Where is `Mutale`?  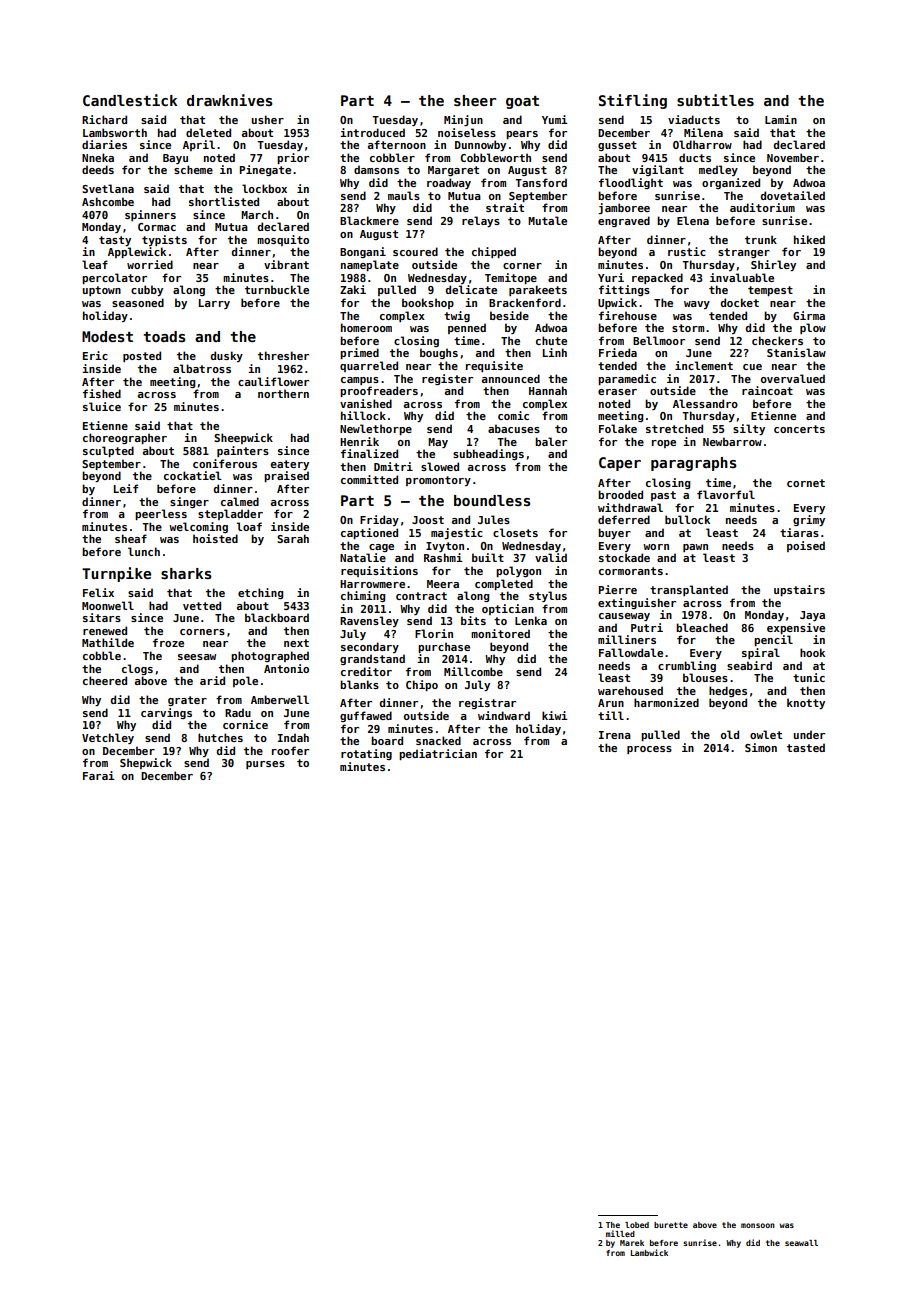
Mutale is located at coordinates (547, 220).
